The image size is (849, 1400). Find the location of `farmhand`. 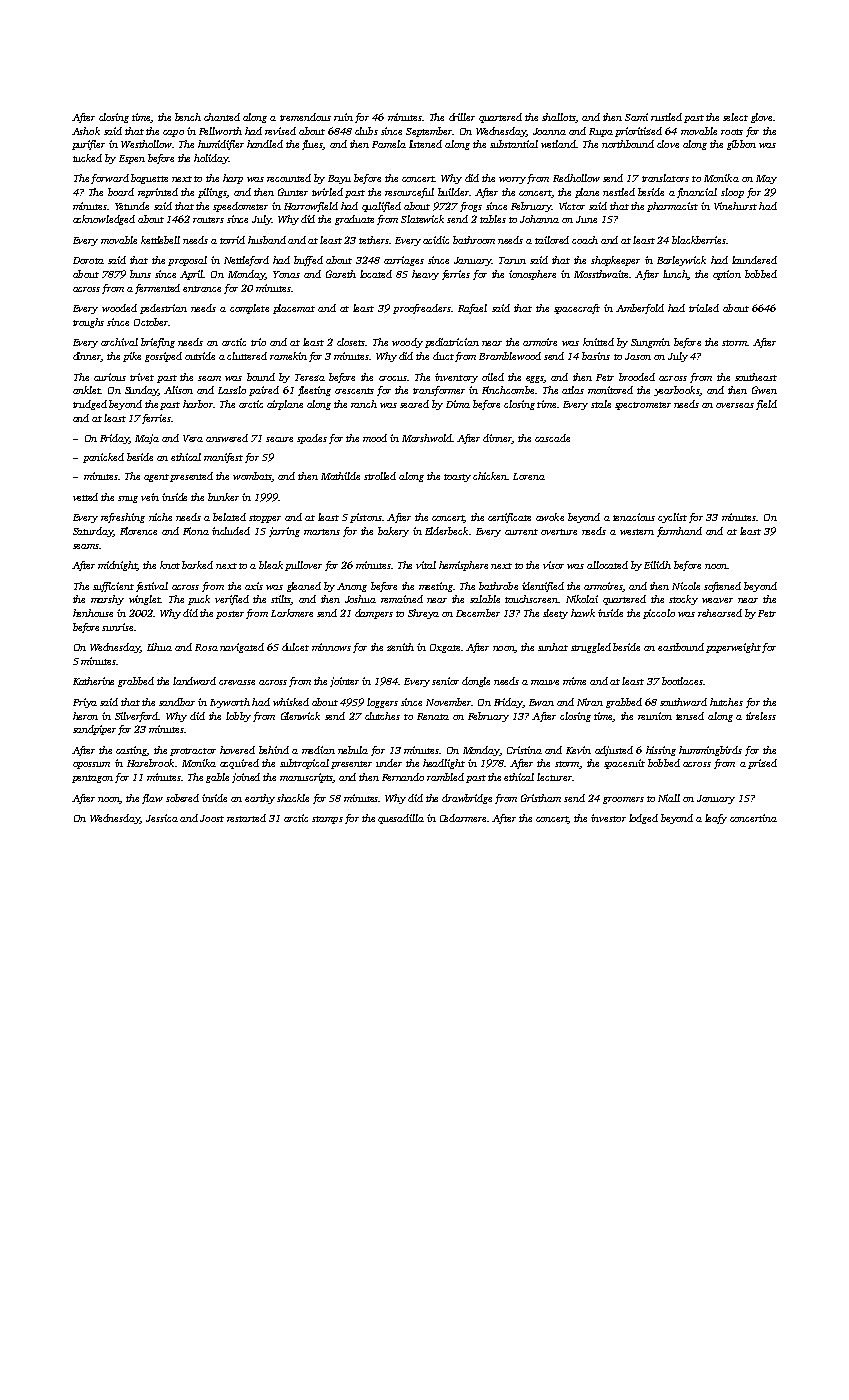

farmhand is located at coordinates (679, 532).
